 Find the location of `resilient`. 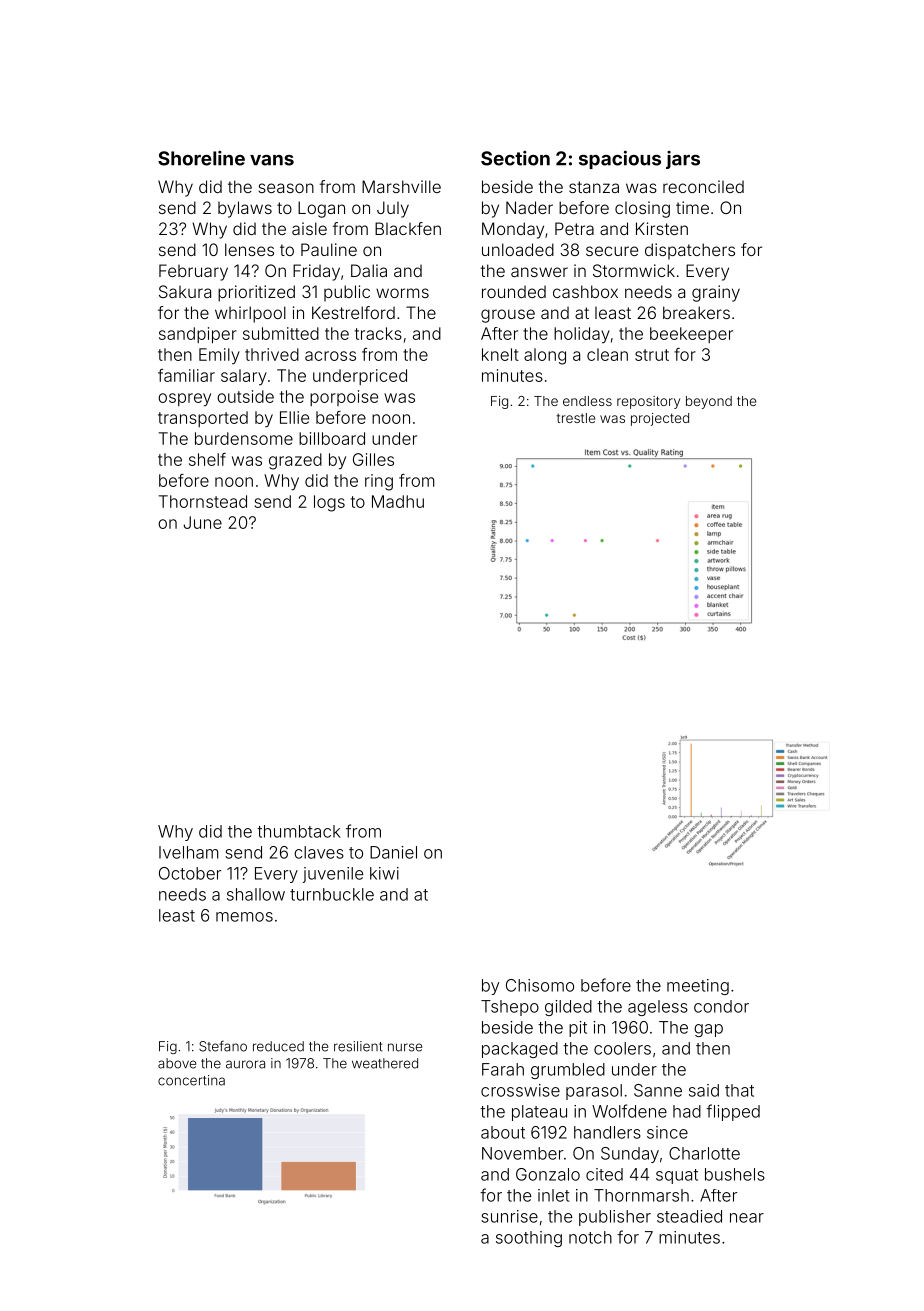

resilient is located at coordinates (358, 1046).
